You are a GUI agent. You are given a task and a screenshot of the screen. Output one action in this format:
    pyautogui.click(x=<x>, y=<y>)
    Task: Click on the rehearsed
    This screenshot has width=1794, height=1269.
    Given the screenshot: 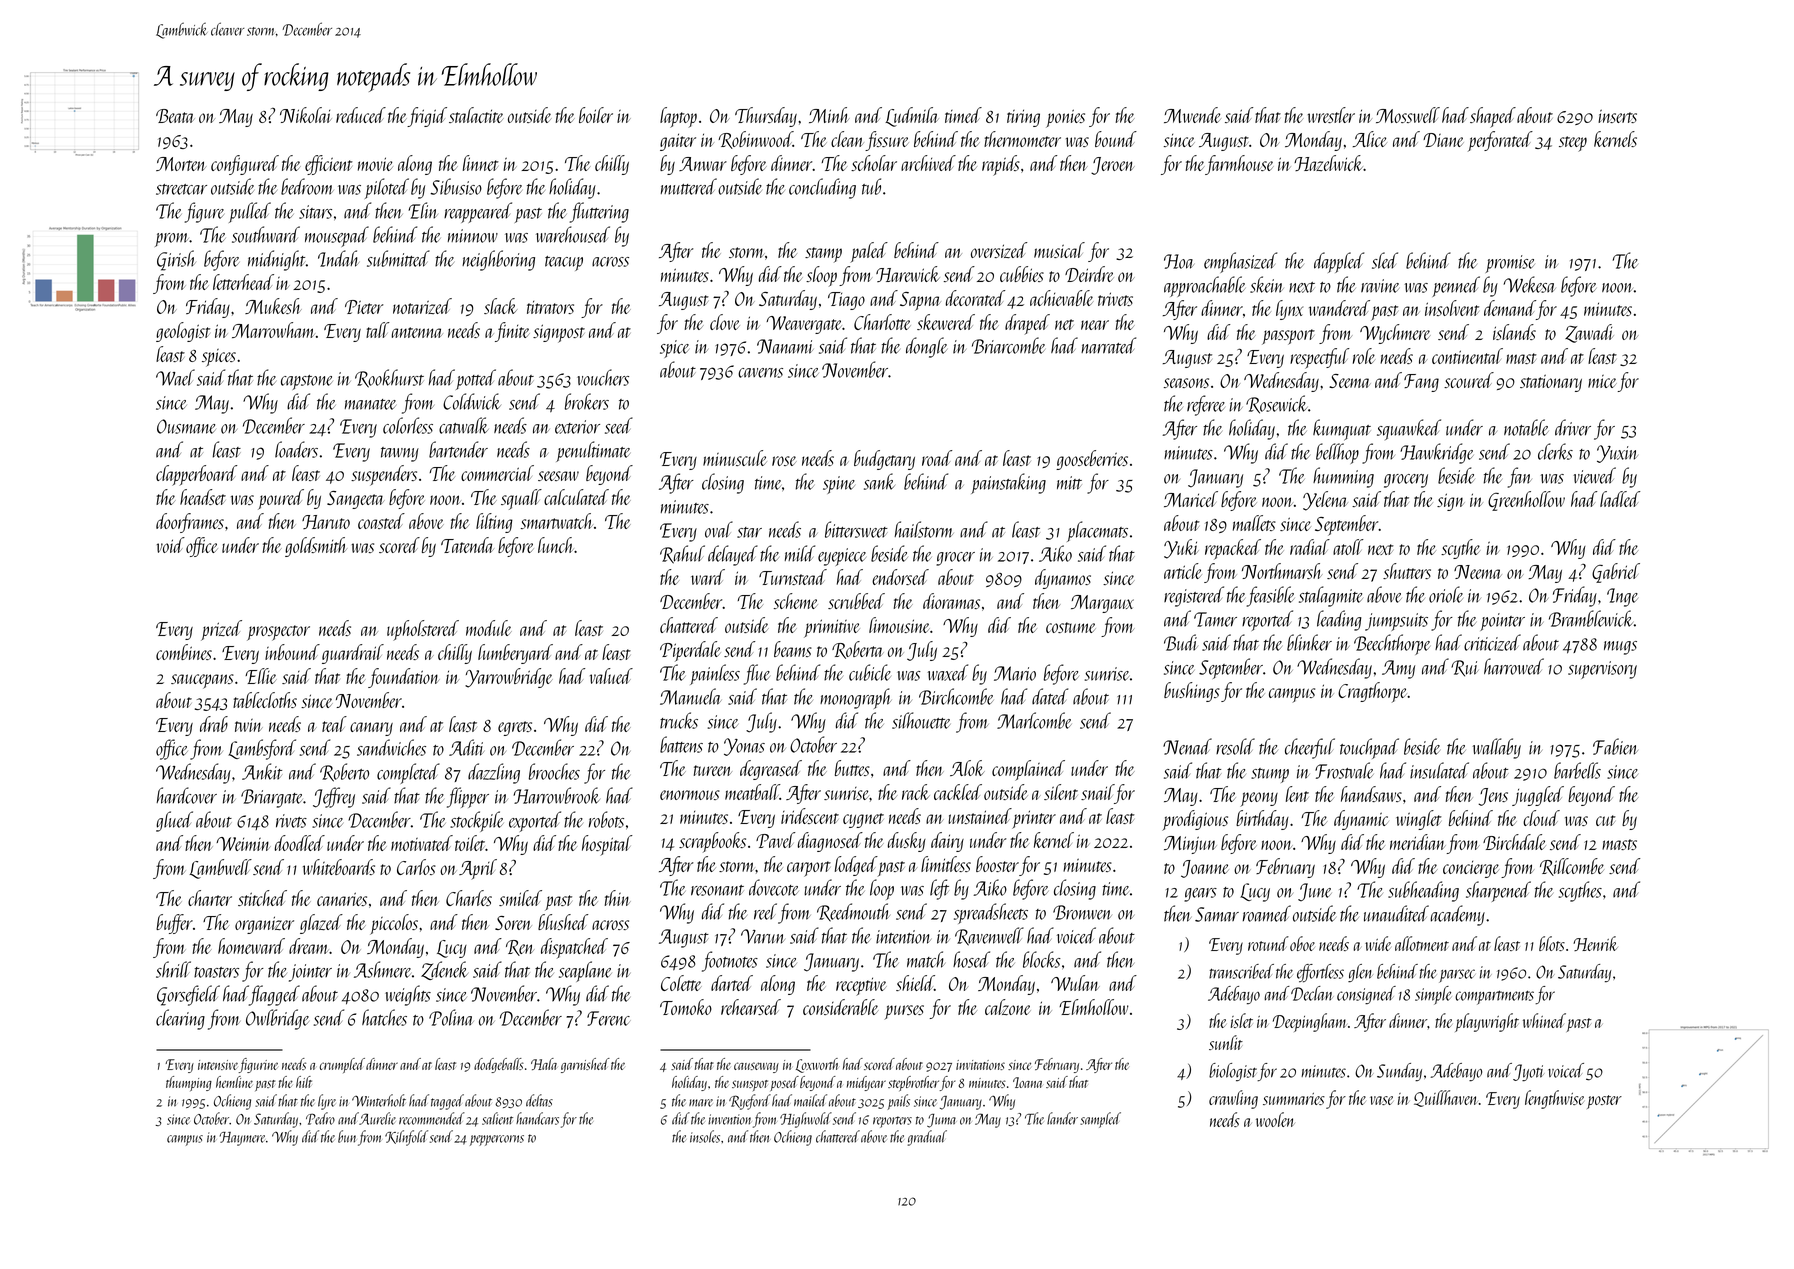 What is the action you would take?
    pyautogui.click(x=751, y=1007)
